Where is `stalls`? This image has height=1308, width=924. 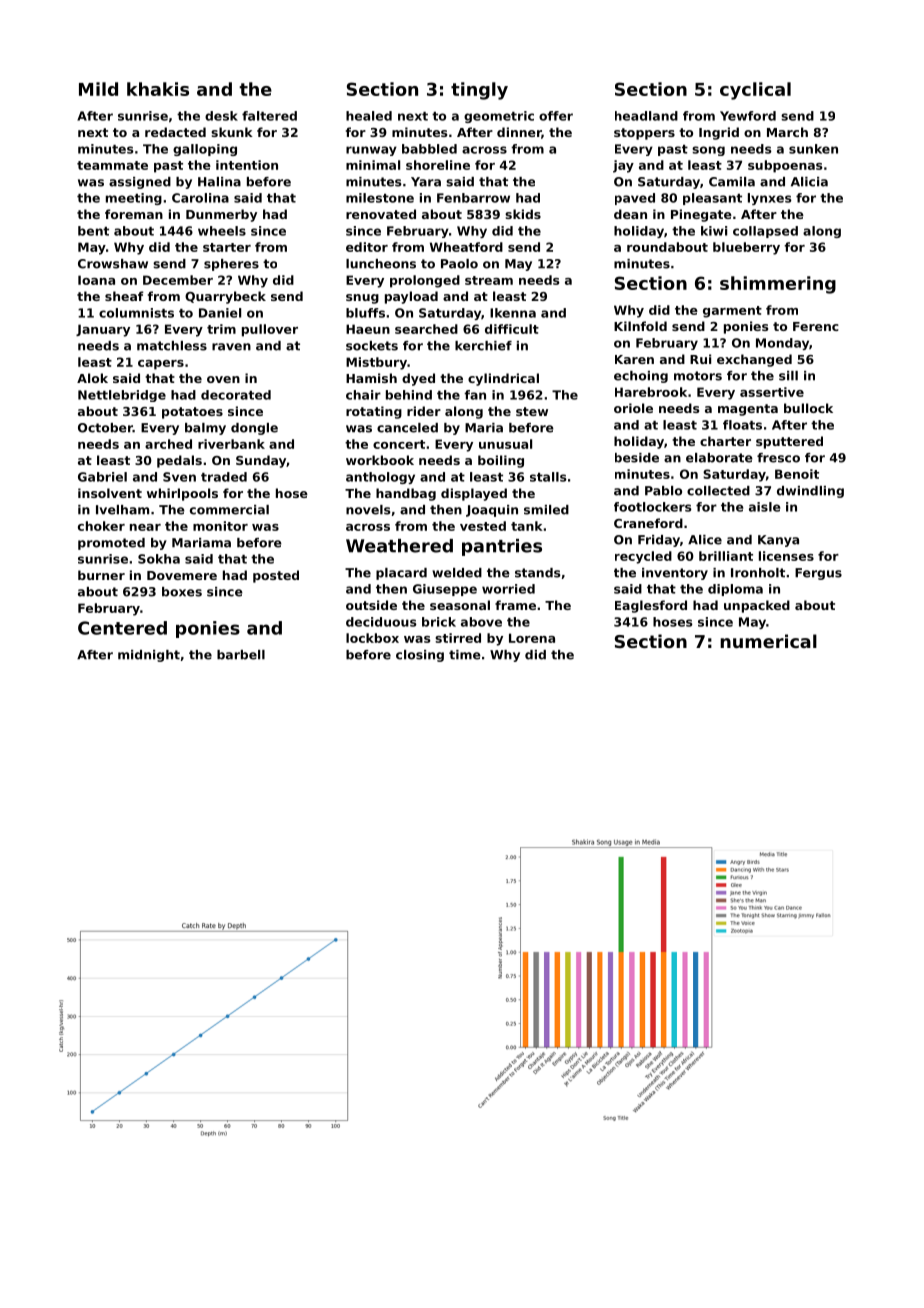 stalls is located at coordinates (548, 477).
